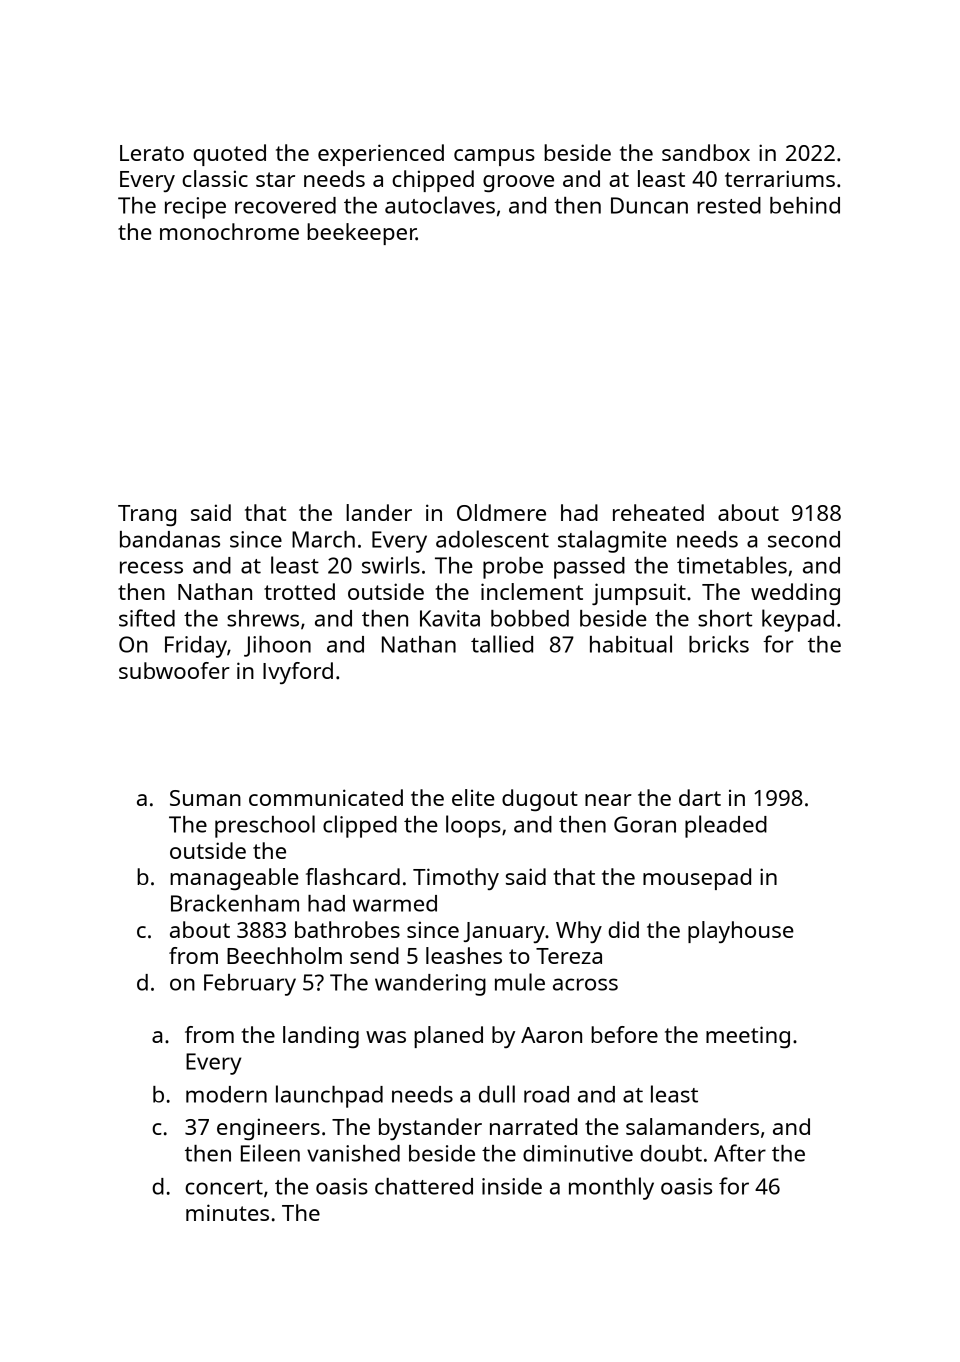 The height and width of the page is (1362, 960). What do you see at coordinates (533, 1126) in the page?
I see `narrated` at bounding box center [533, 1126].
